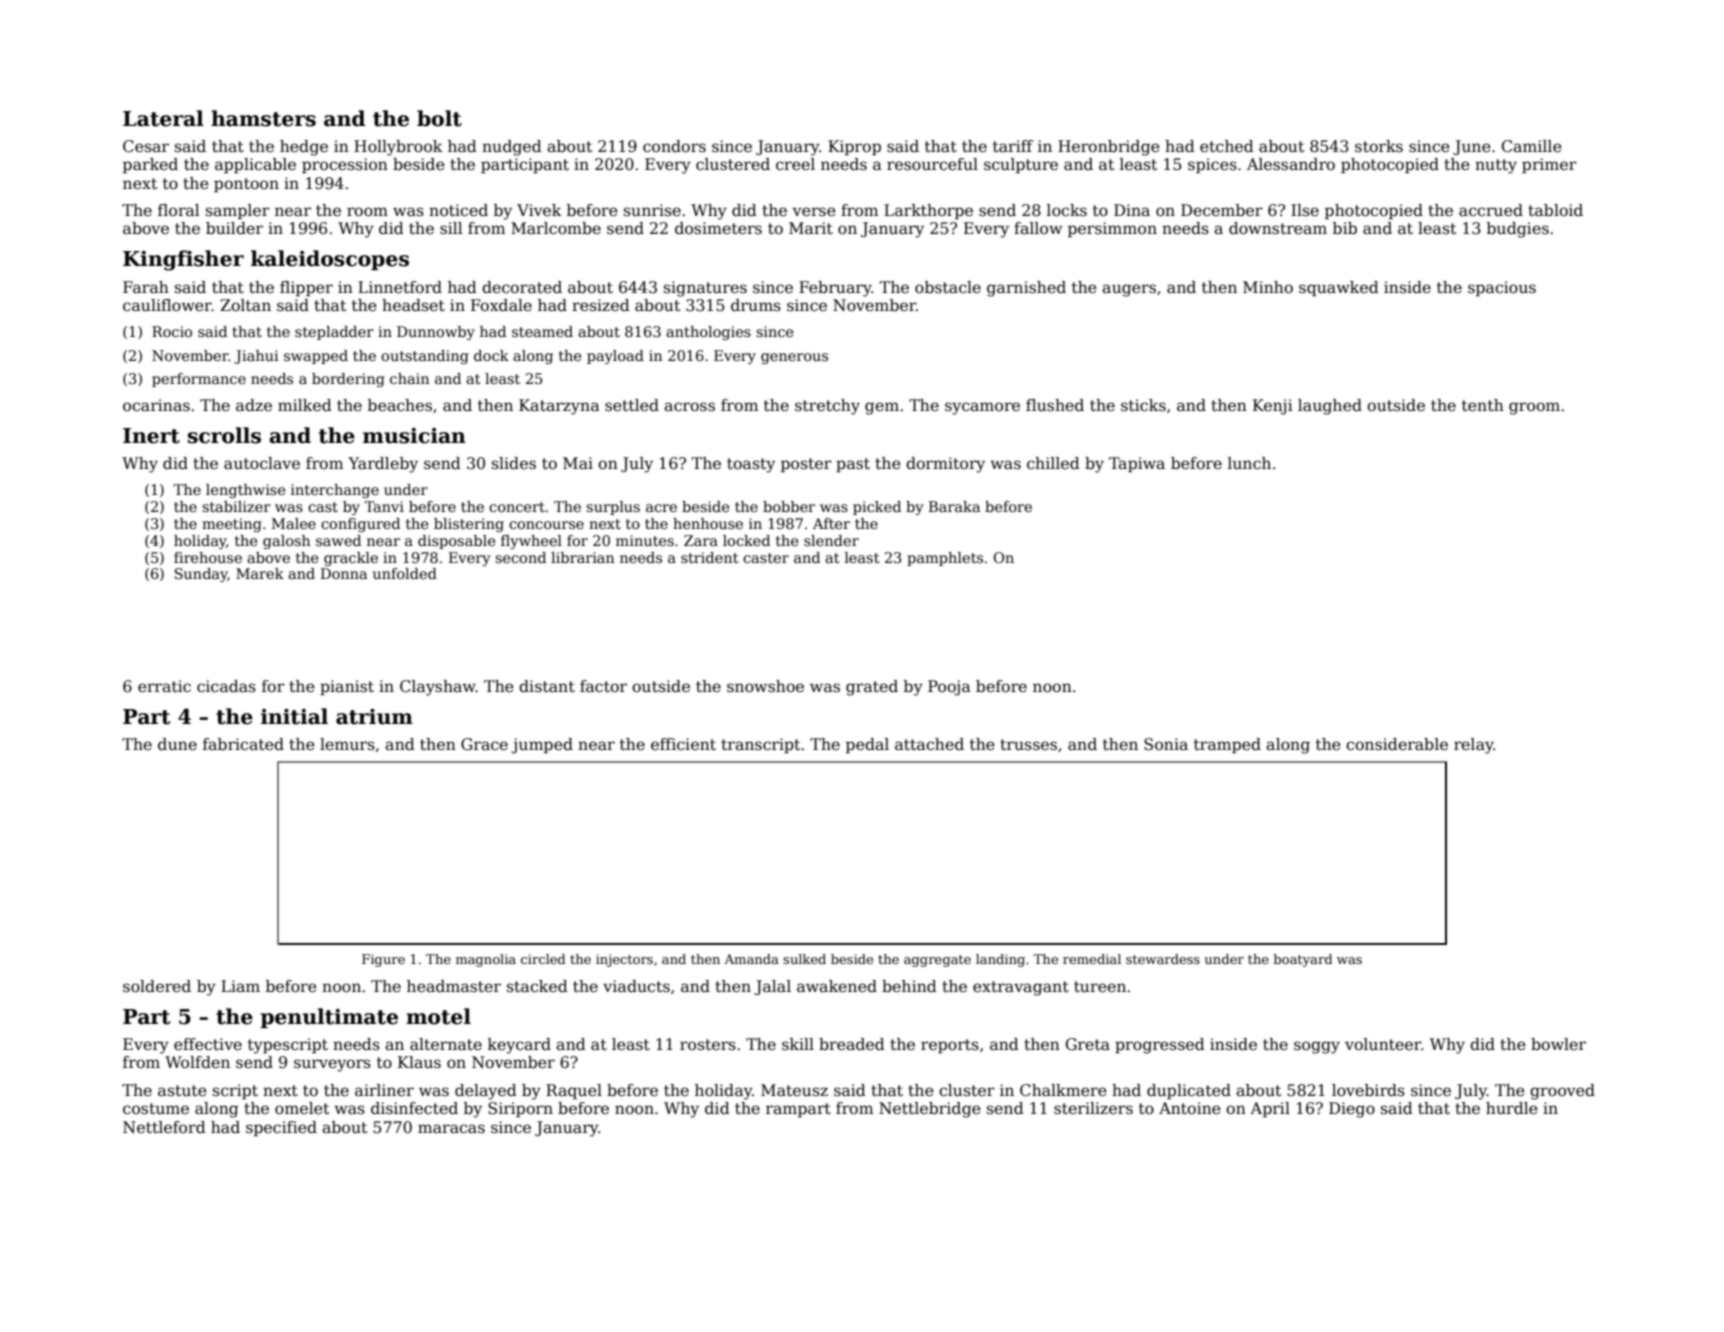 The width and height of the screenshot is (1724, 1332). I want to click on tenth, so click(1483, 405).
